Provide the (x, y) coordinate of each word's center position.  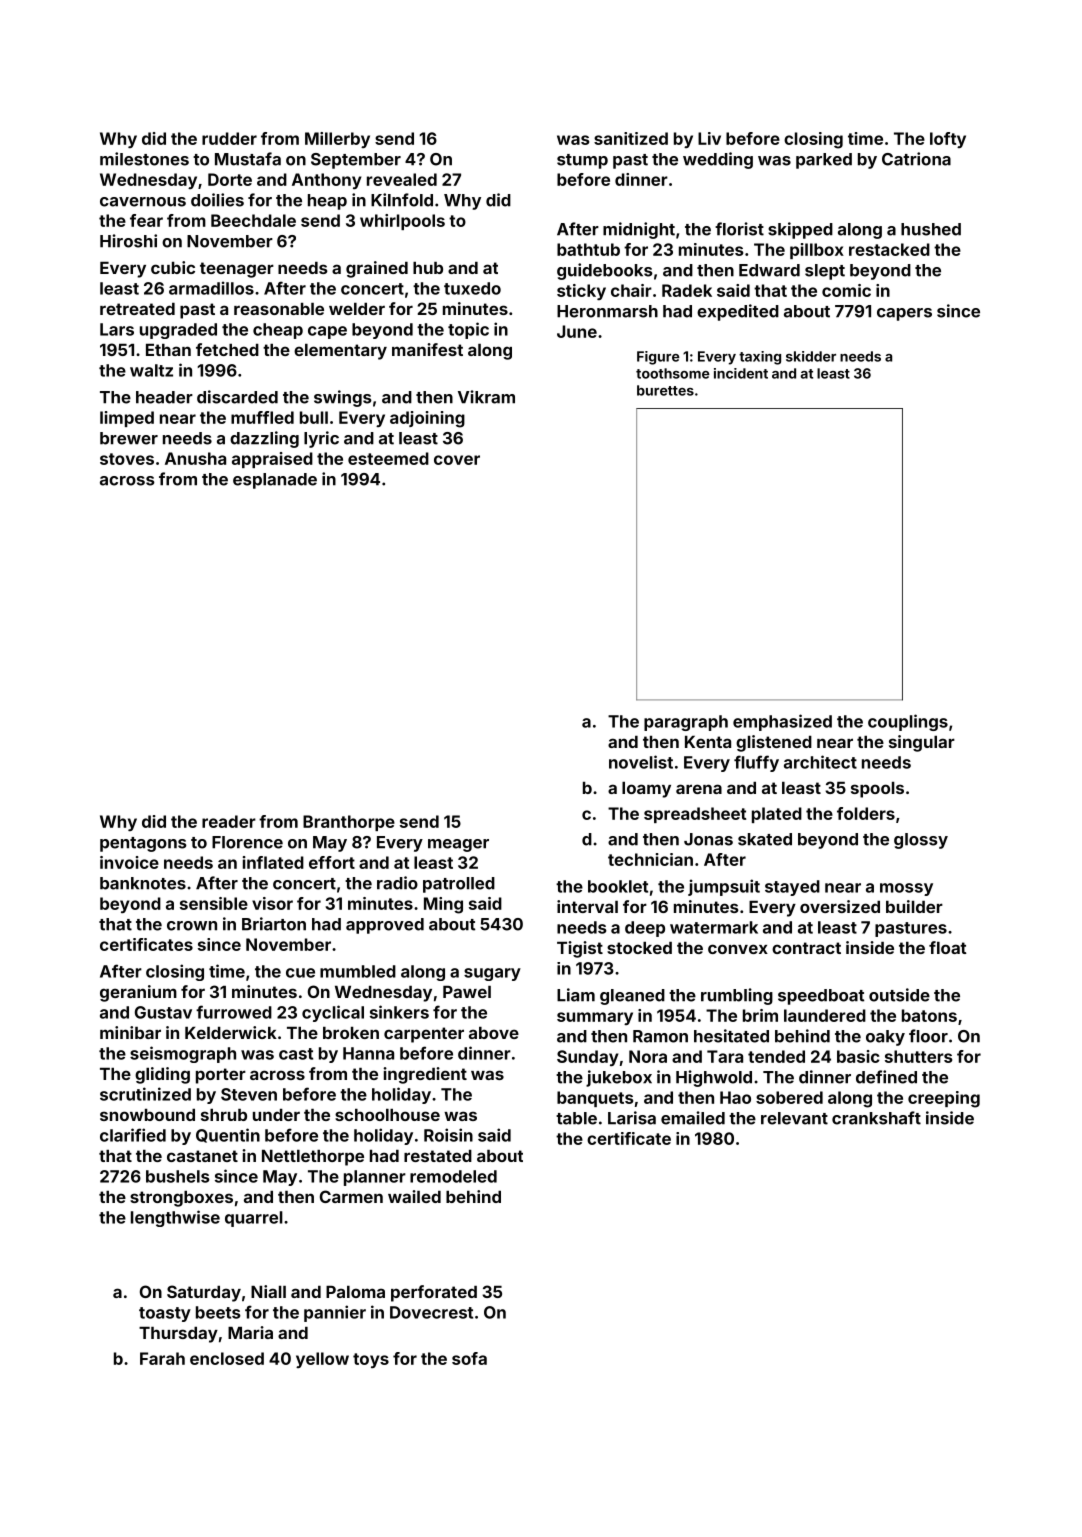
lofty (948, 140)
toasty (165, 1314)
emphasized (782, 722)
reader (229, 821)
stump (582, 161)
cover (457, 460)
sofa (469, 1358)
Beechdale (253, 220)
